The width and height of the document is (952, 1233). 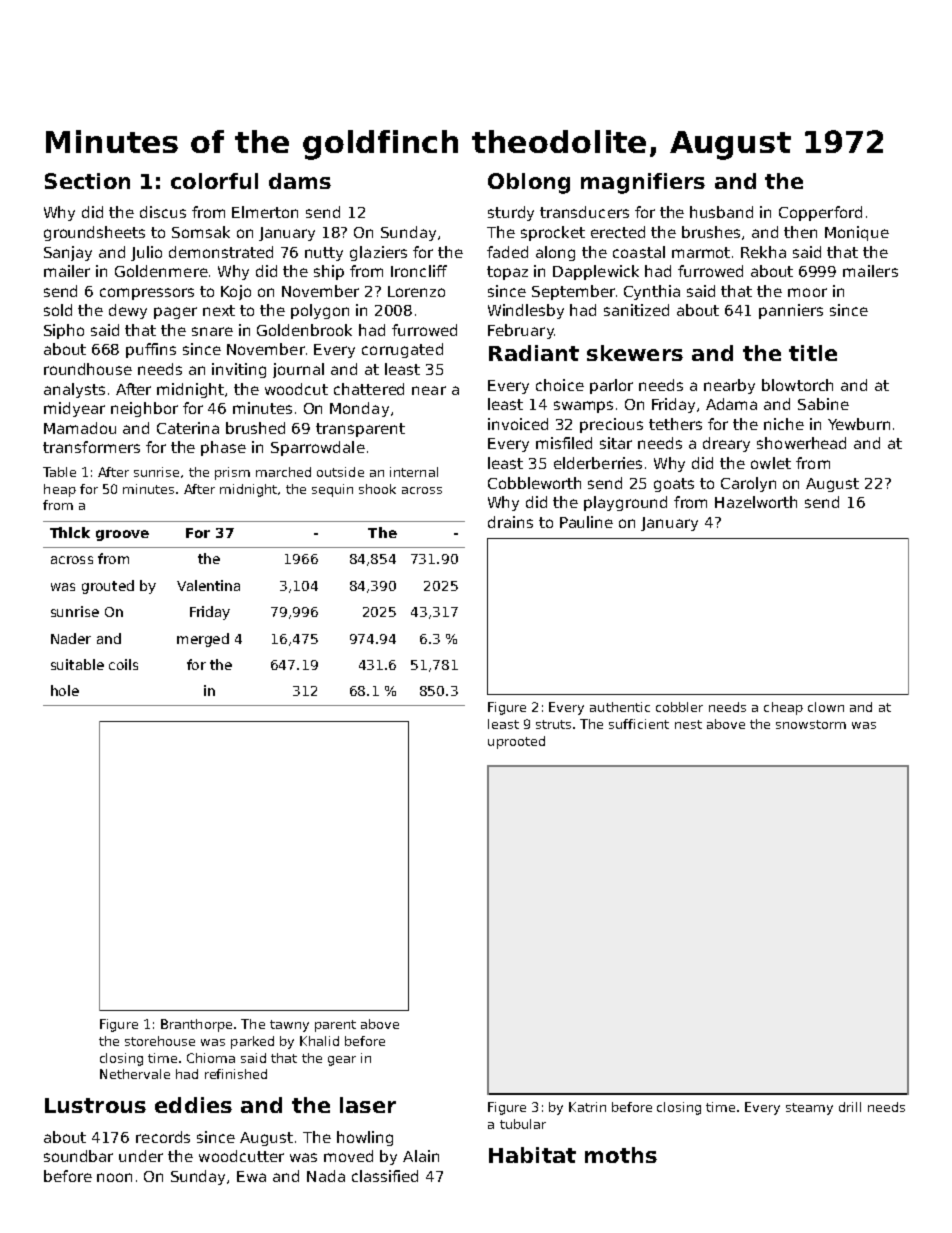 I want to click on uprooted, so click(x=516, y=742).
